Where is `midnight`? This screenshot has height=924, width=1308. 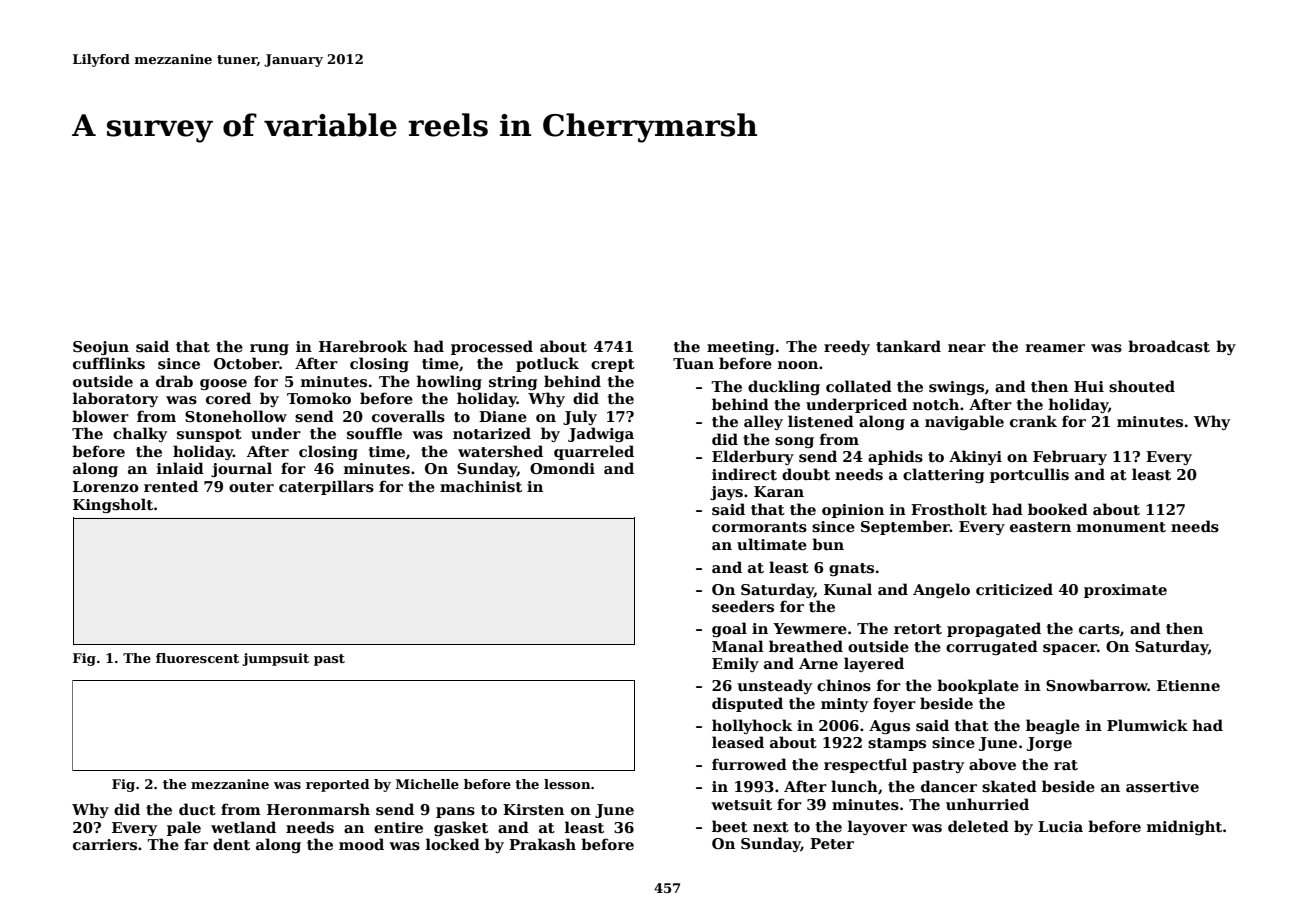
midnight is located at coordinates (1184, 827).
